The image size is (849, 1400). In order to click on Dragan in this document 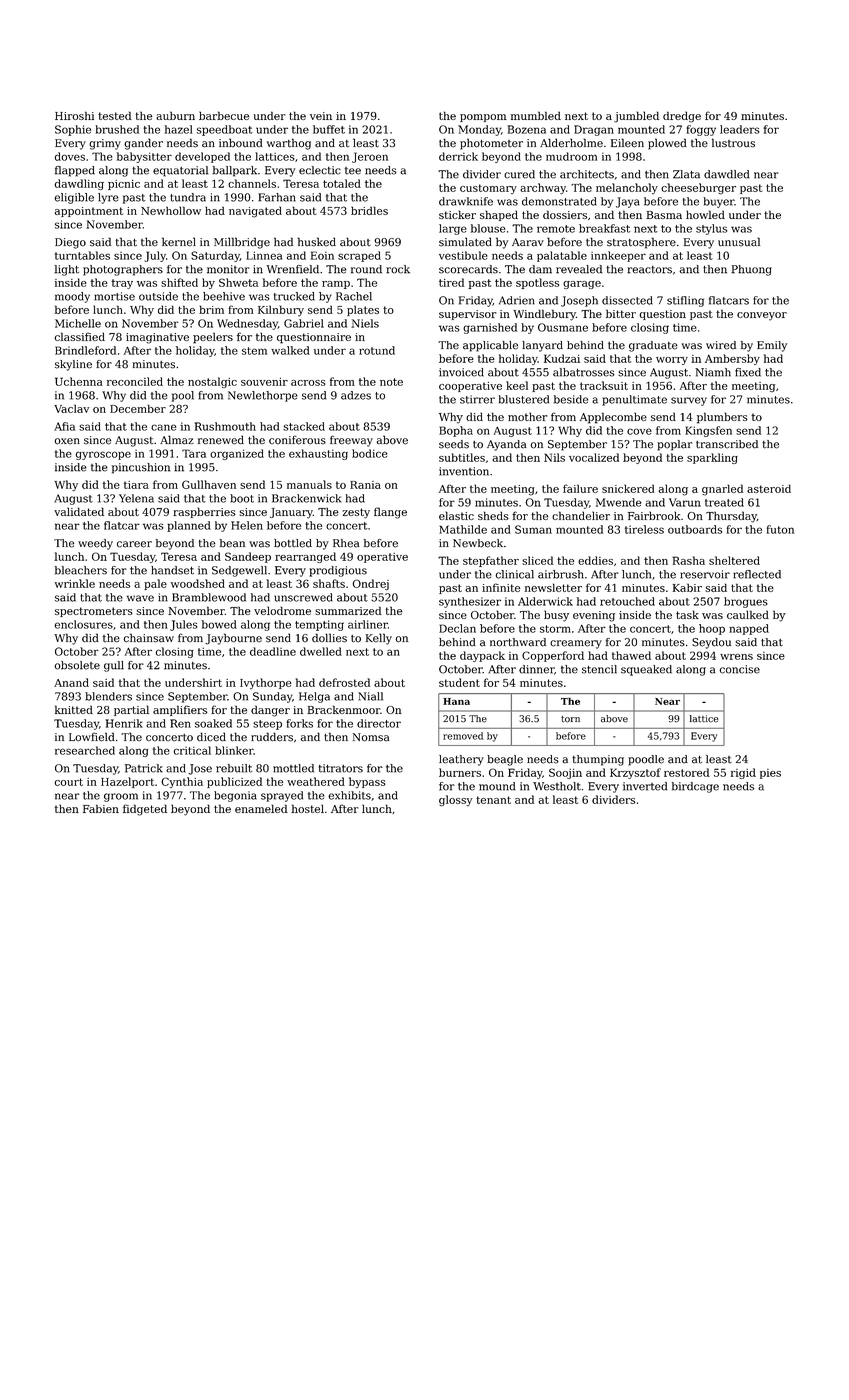, I will do `click(594, 130)`.
